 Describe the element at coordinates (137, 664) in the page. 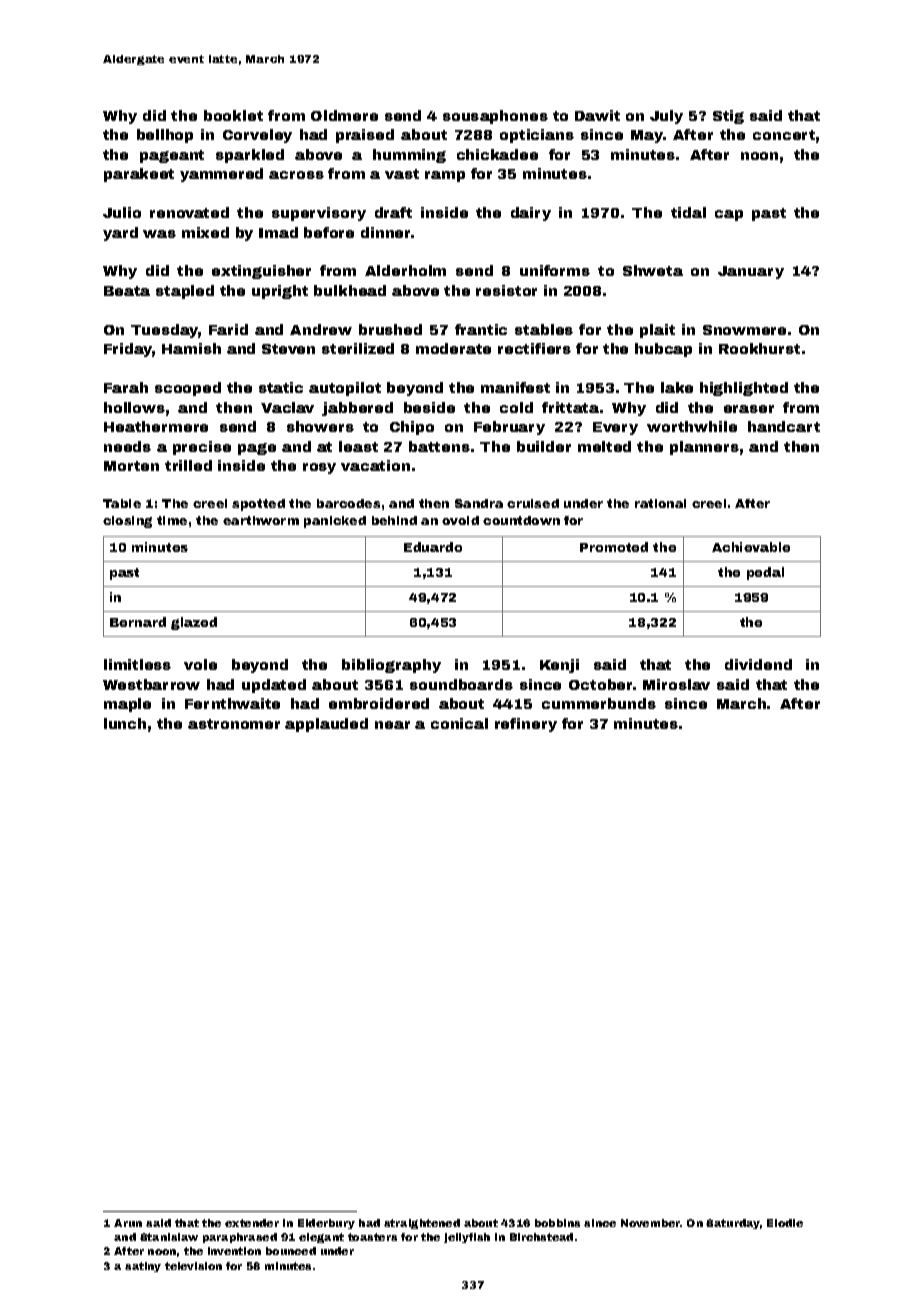

I see `limitless` at that location.
